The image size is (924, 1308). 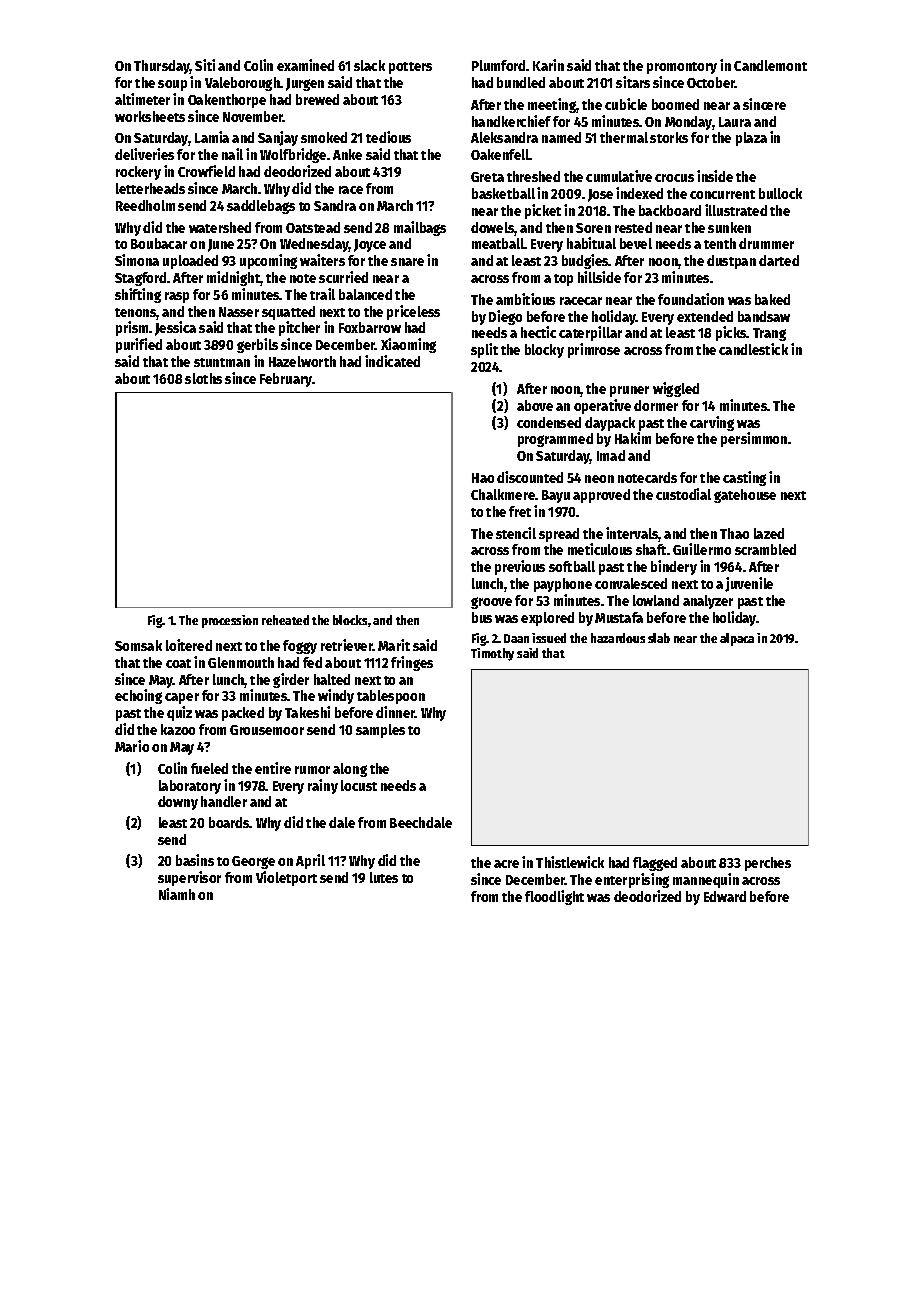 What do you see at coordinates (655, 864) in the image?
I see `flagged` at bounding box center [655, 864].
